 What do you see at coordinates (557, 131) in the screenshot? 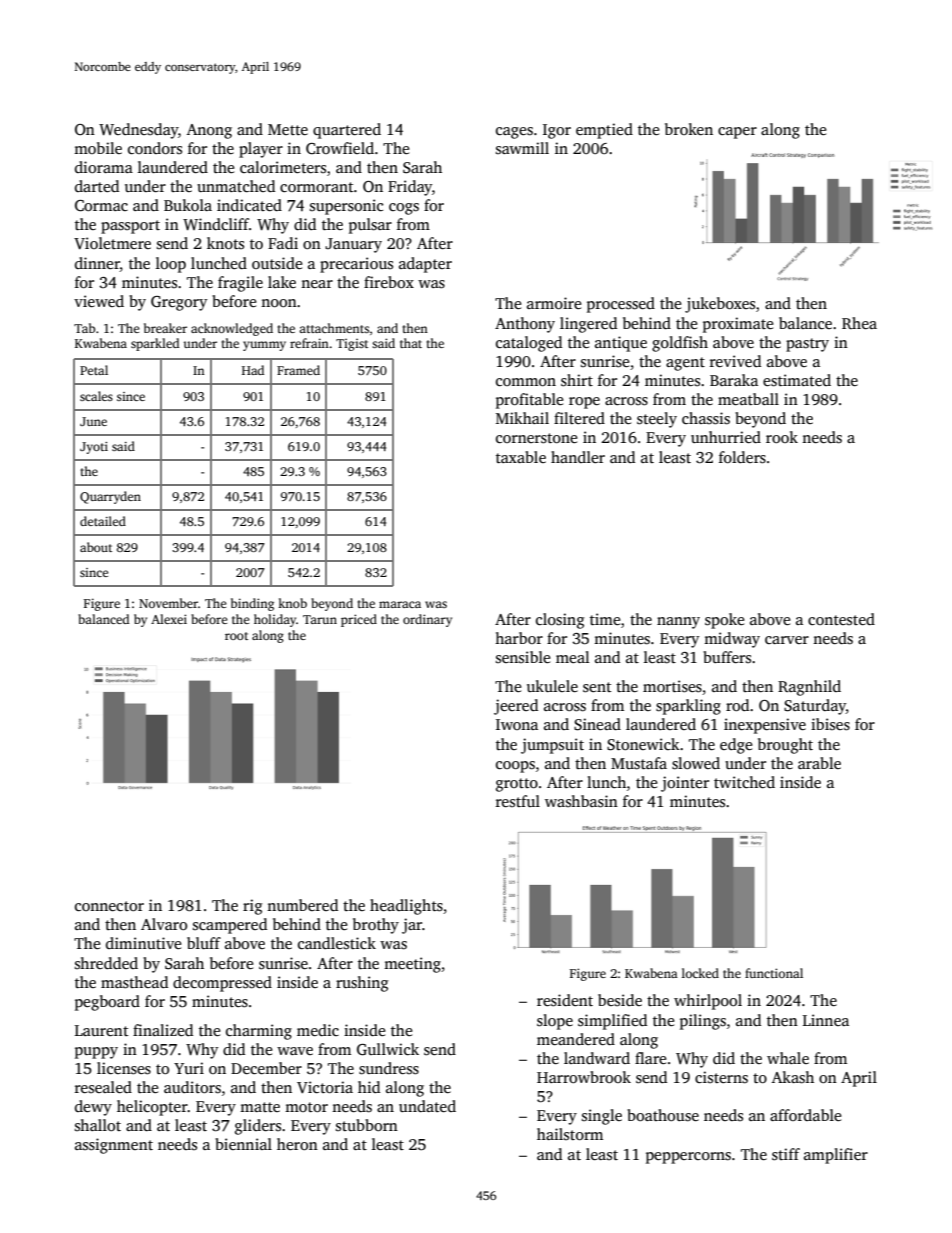
I see `Igor` at bounding box center [557, 131].
